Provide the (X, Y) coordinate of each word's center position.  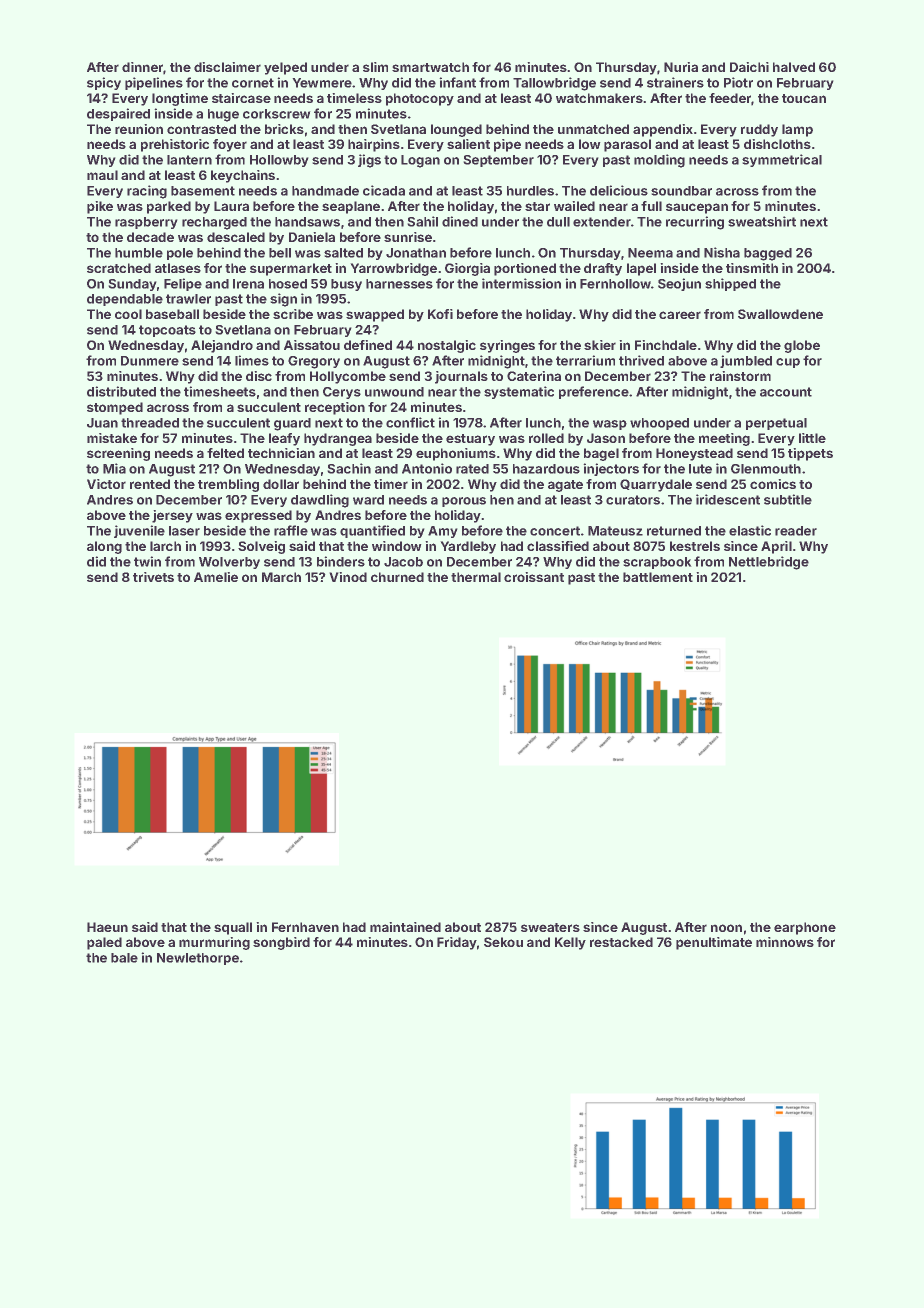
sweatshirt (762, 221)
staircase (241, 98)
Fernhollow (615, 284)
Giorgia (467, 269)
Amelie (216, 577)
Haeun (107, 927)
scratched (119, 268)
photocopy (420, 99)
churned (397, 577)
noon (726, 928)
